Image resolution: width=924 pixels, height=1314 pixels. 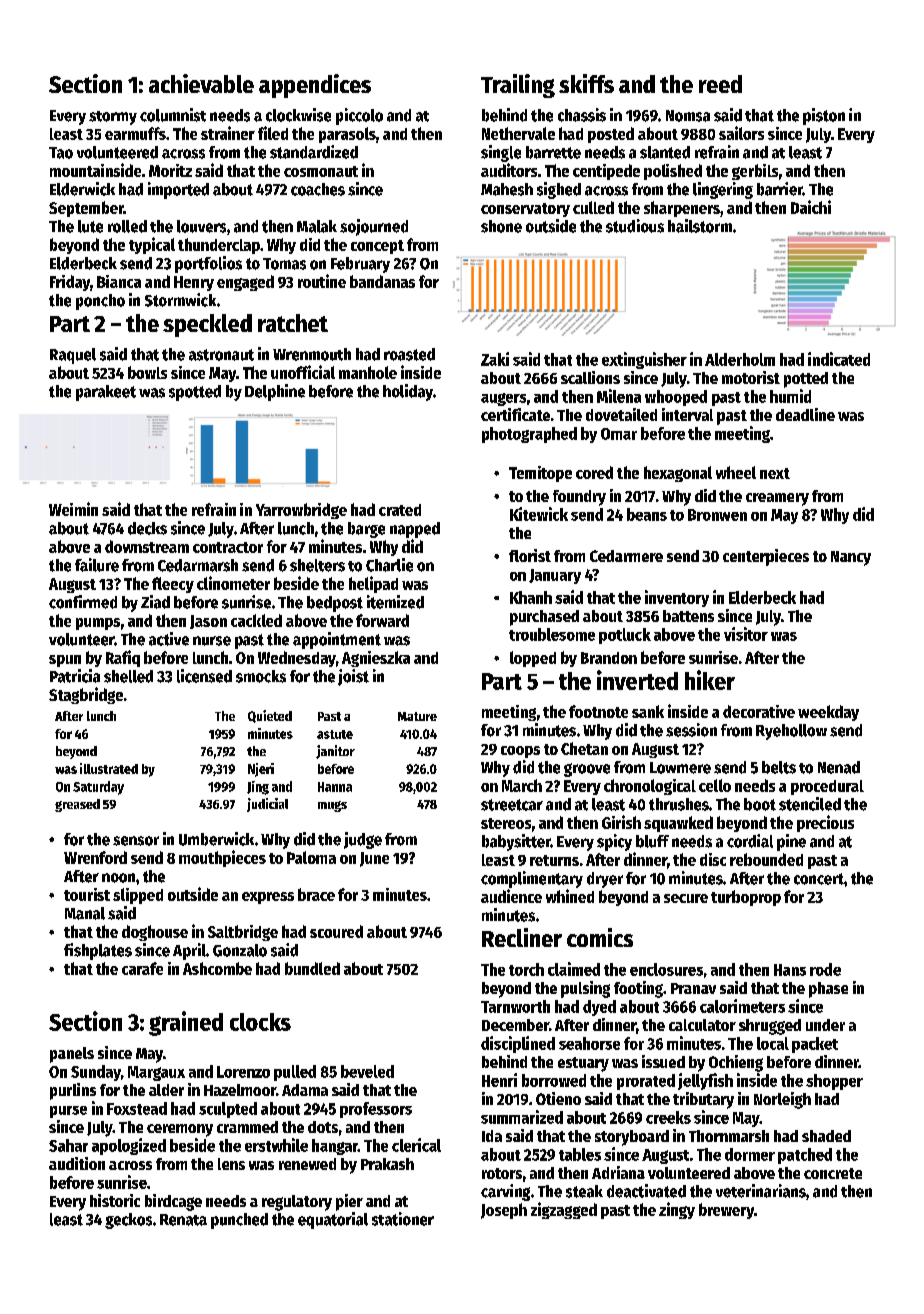 I want to click on Wrenford, so click(x=95, y=857).
